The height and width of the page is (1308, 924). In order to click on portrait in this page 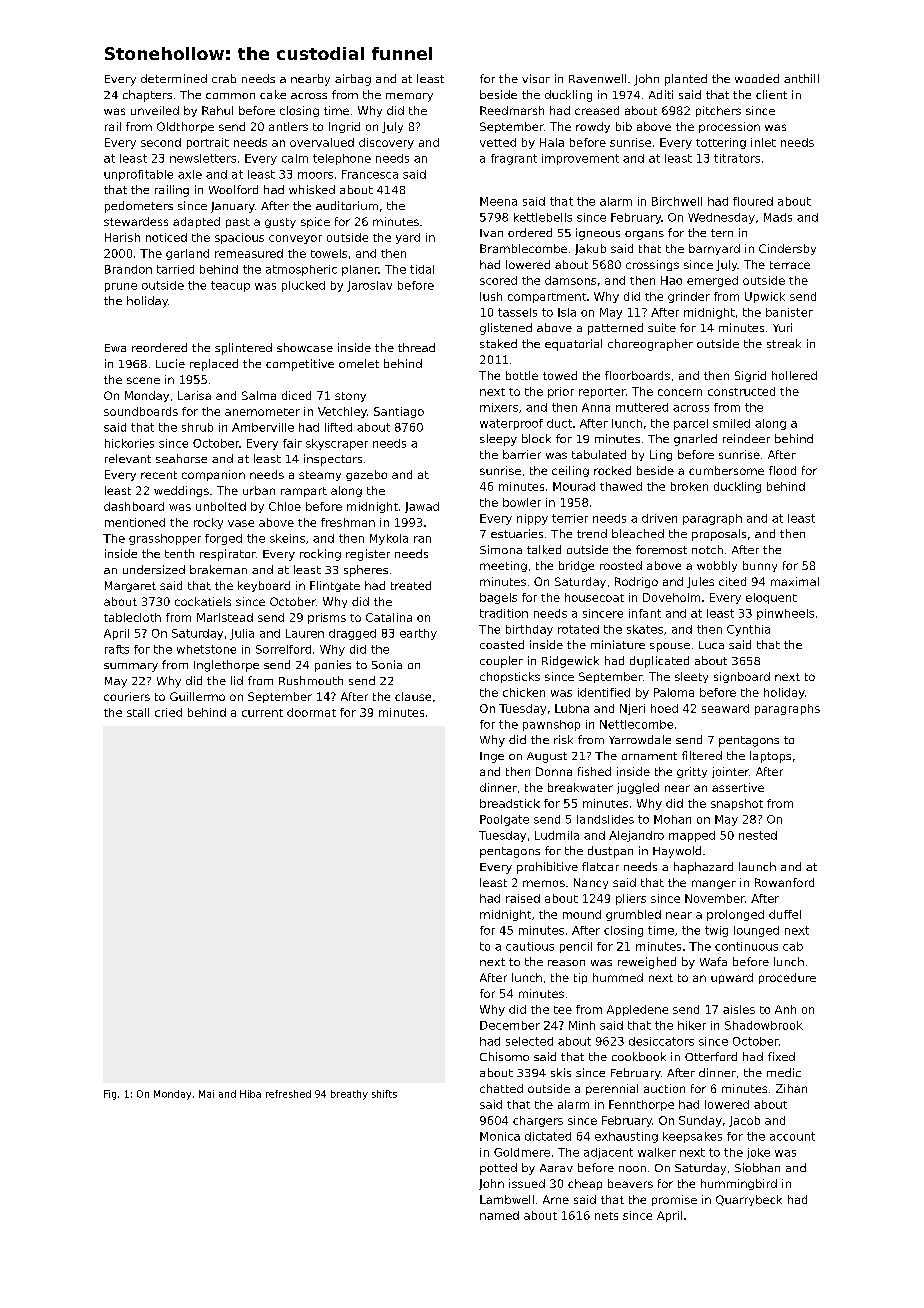, I will do `click(208, 143)`.
